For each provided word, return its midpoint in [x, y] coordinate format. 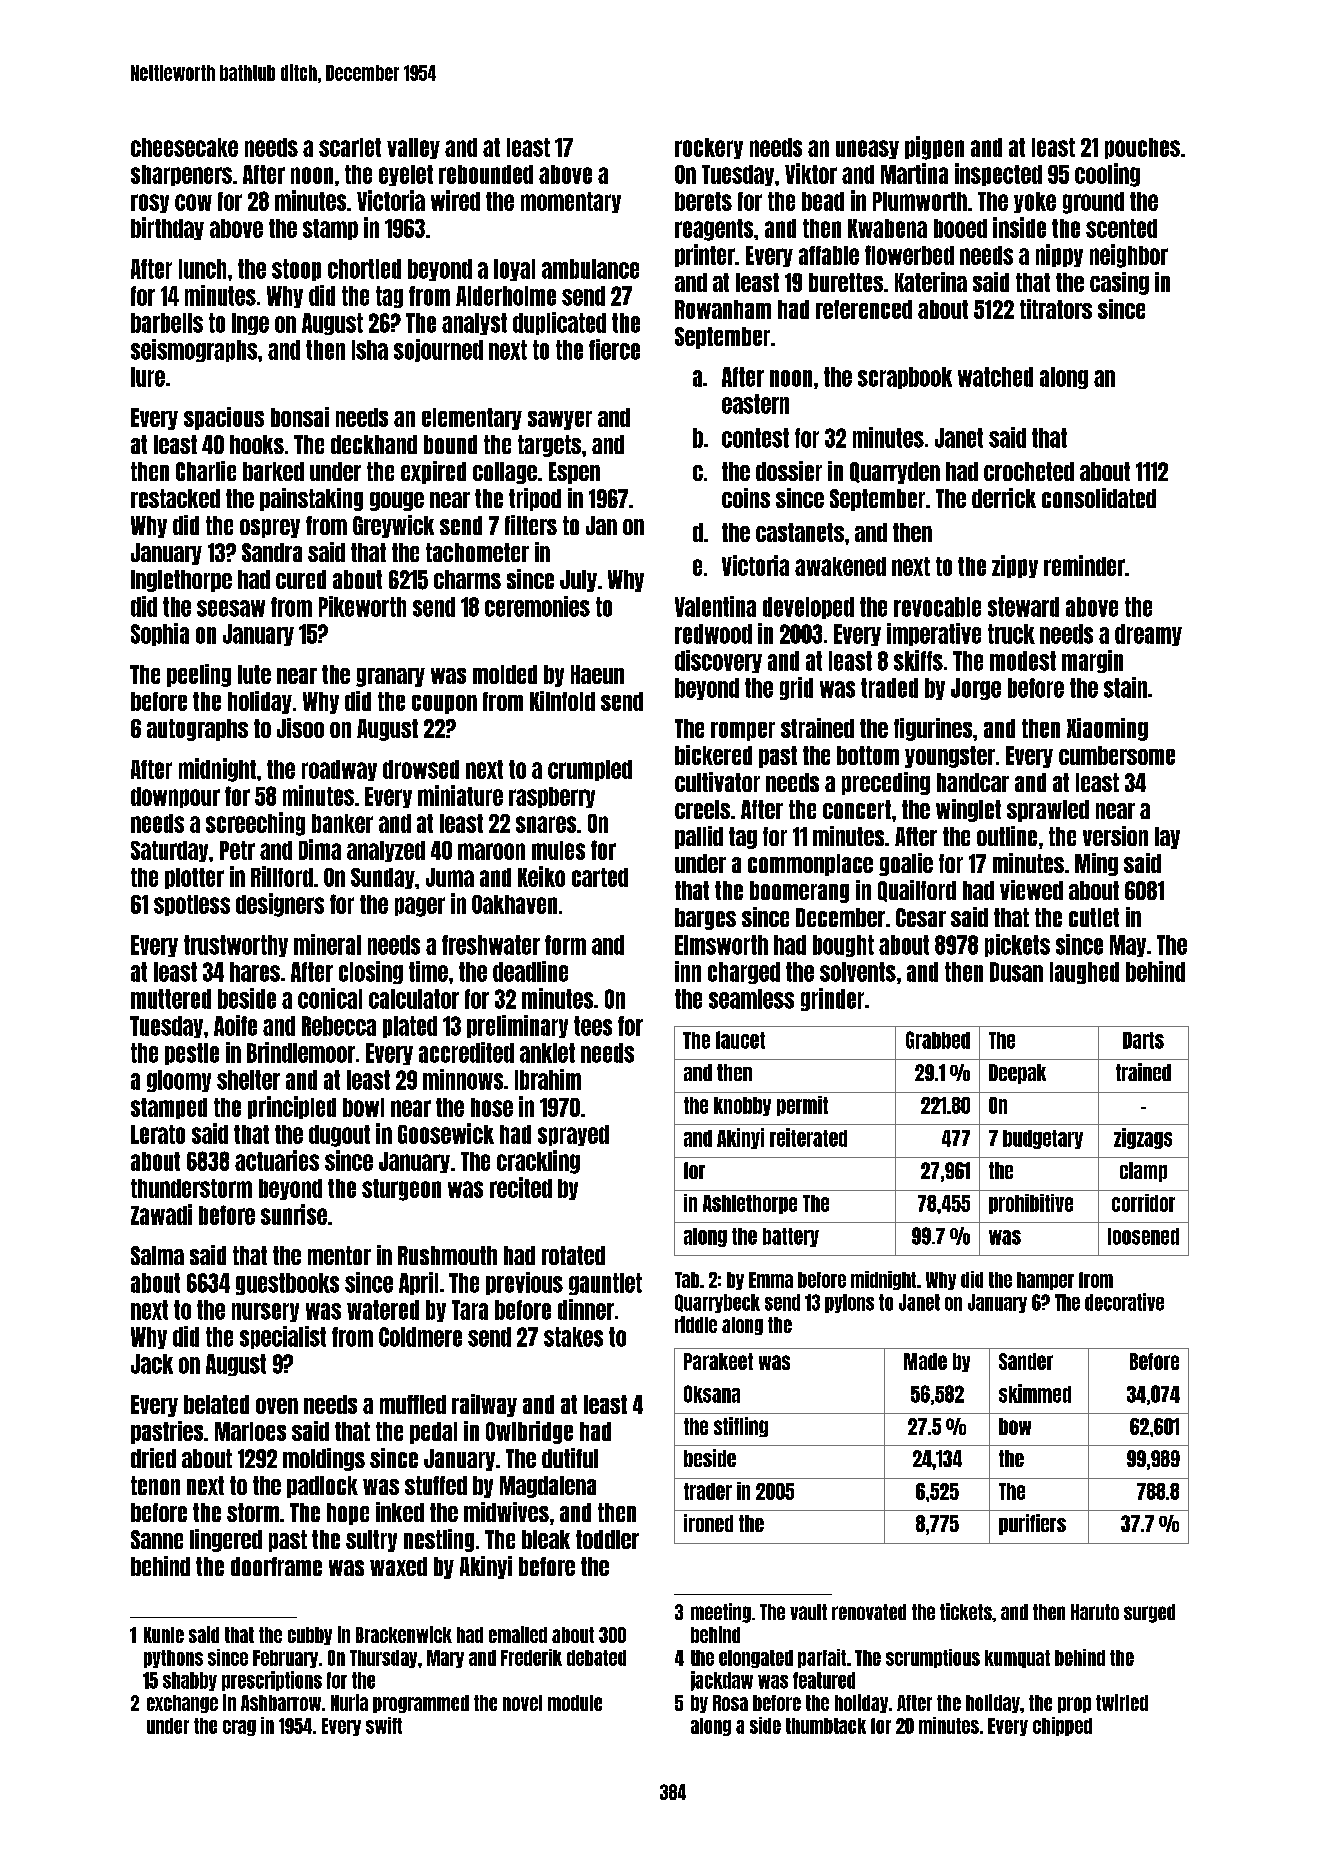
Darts [1143, 1040]
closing [371, 972]
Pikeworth [362, 606]
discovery [718, 661]
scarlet [350, 147]
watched [995, 377]
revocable [937, 607]
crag [239, 1728]
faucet [740, 1040]
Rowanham [723, 309]
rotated [573, 1255]
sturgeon [401, 1190]
